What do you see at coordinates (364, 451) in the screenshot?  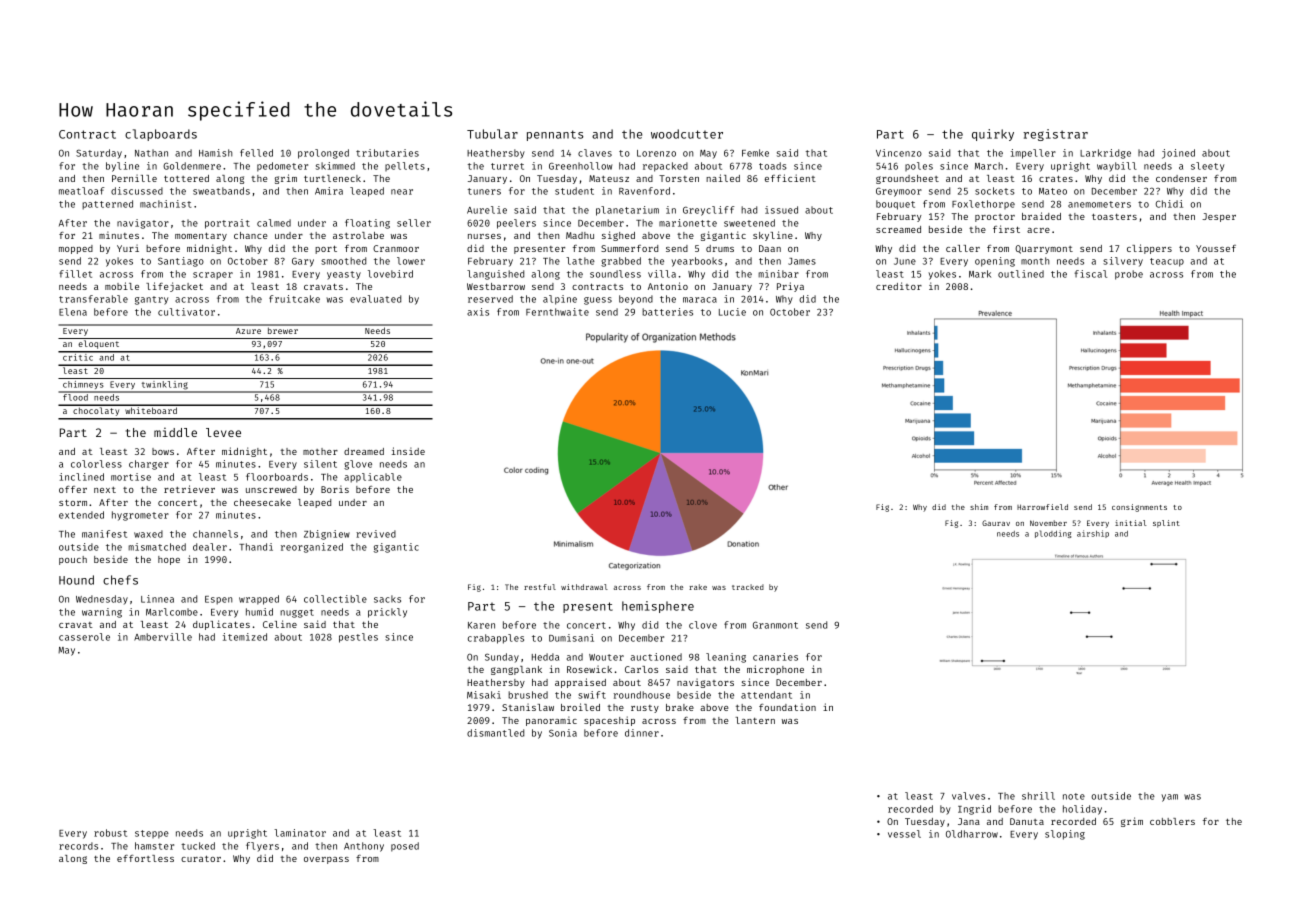 I see `dreamed` at bounding box center [364, 451].
